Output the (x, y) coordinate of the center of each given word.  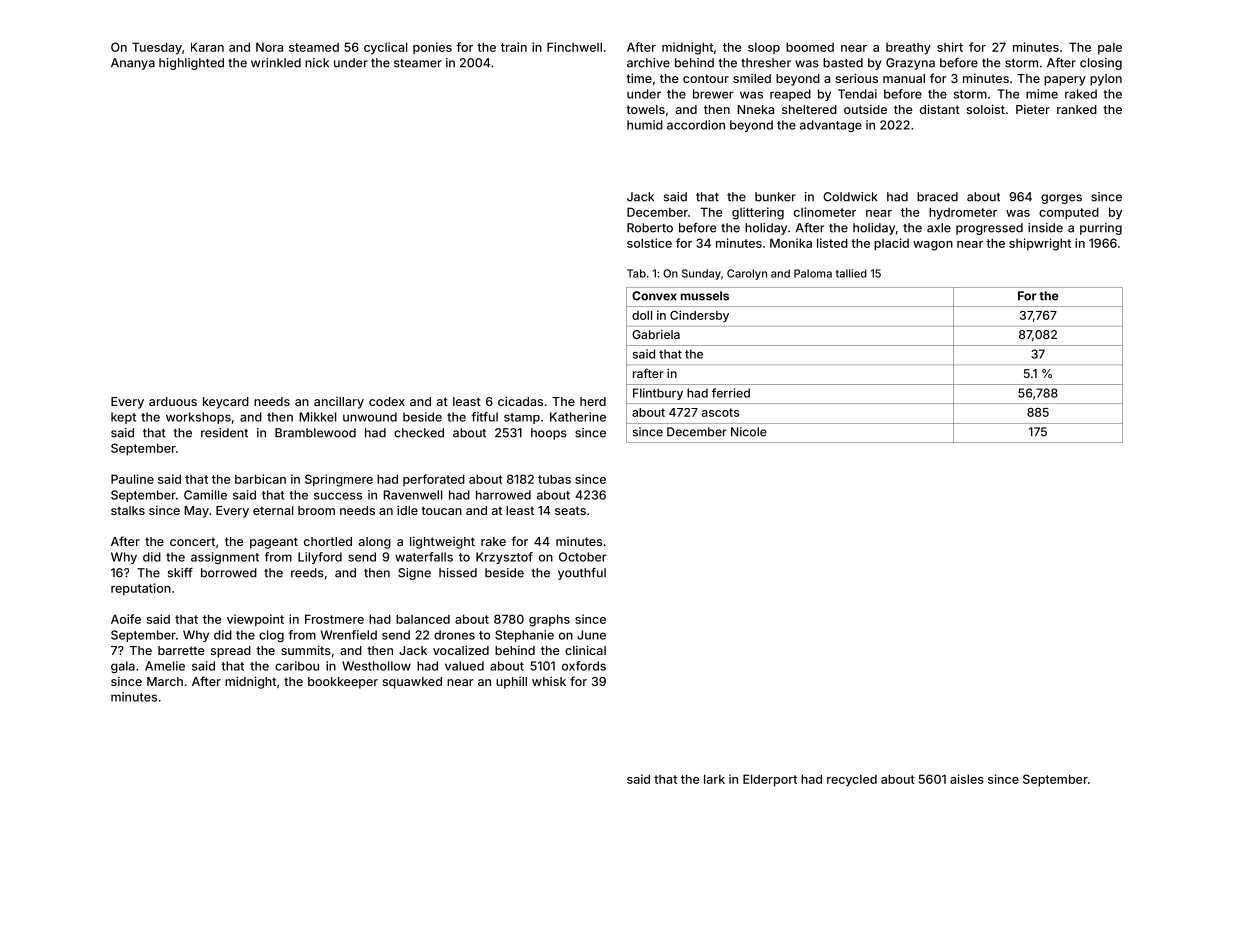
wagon (933, 246)
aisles (967, 779)
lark (714, 779)
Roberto (650, 228)
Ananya (133, 64)
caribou (297, 666)
